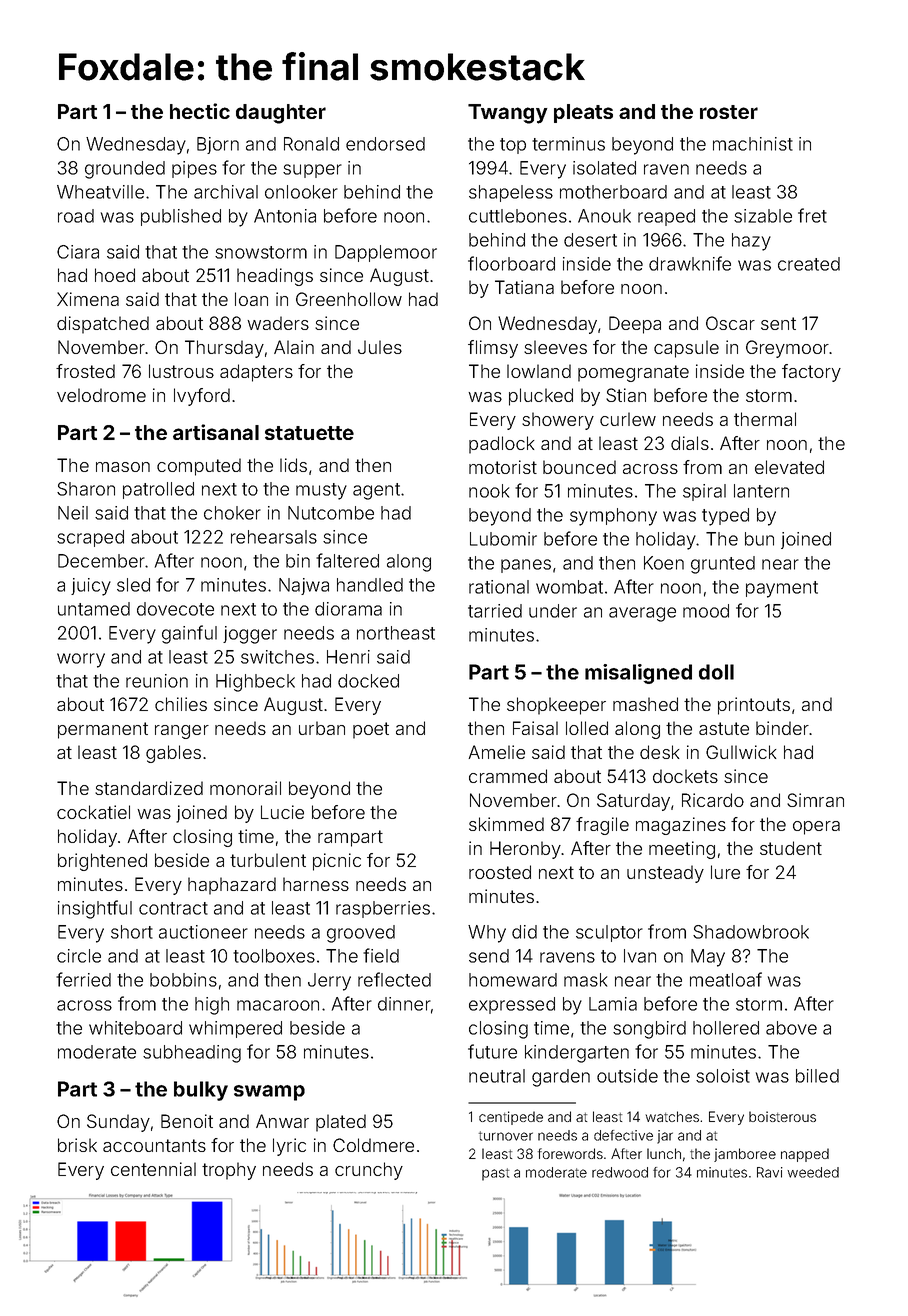  I want to click on Ricardo, so click(713, 800).
